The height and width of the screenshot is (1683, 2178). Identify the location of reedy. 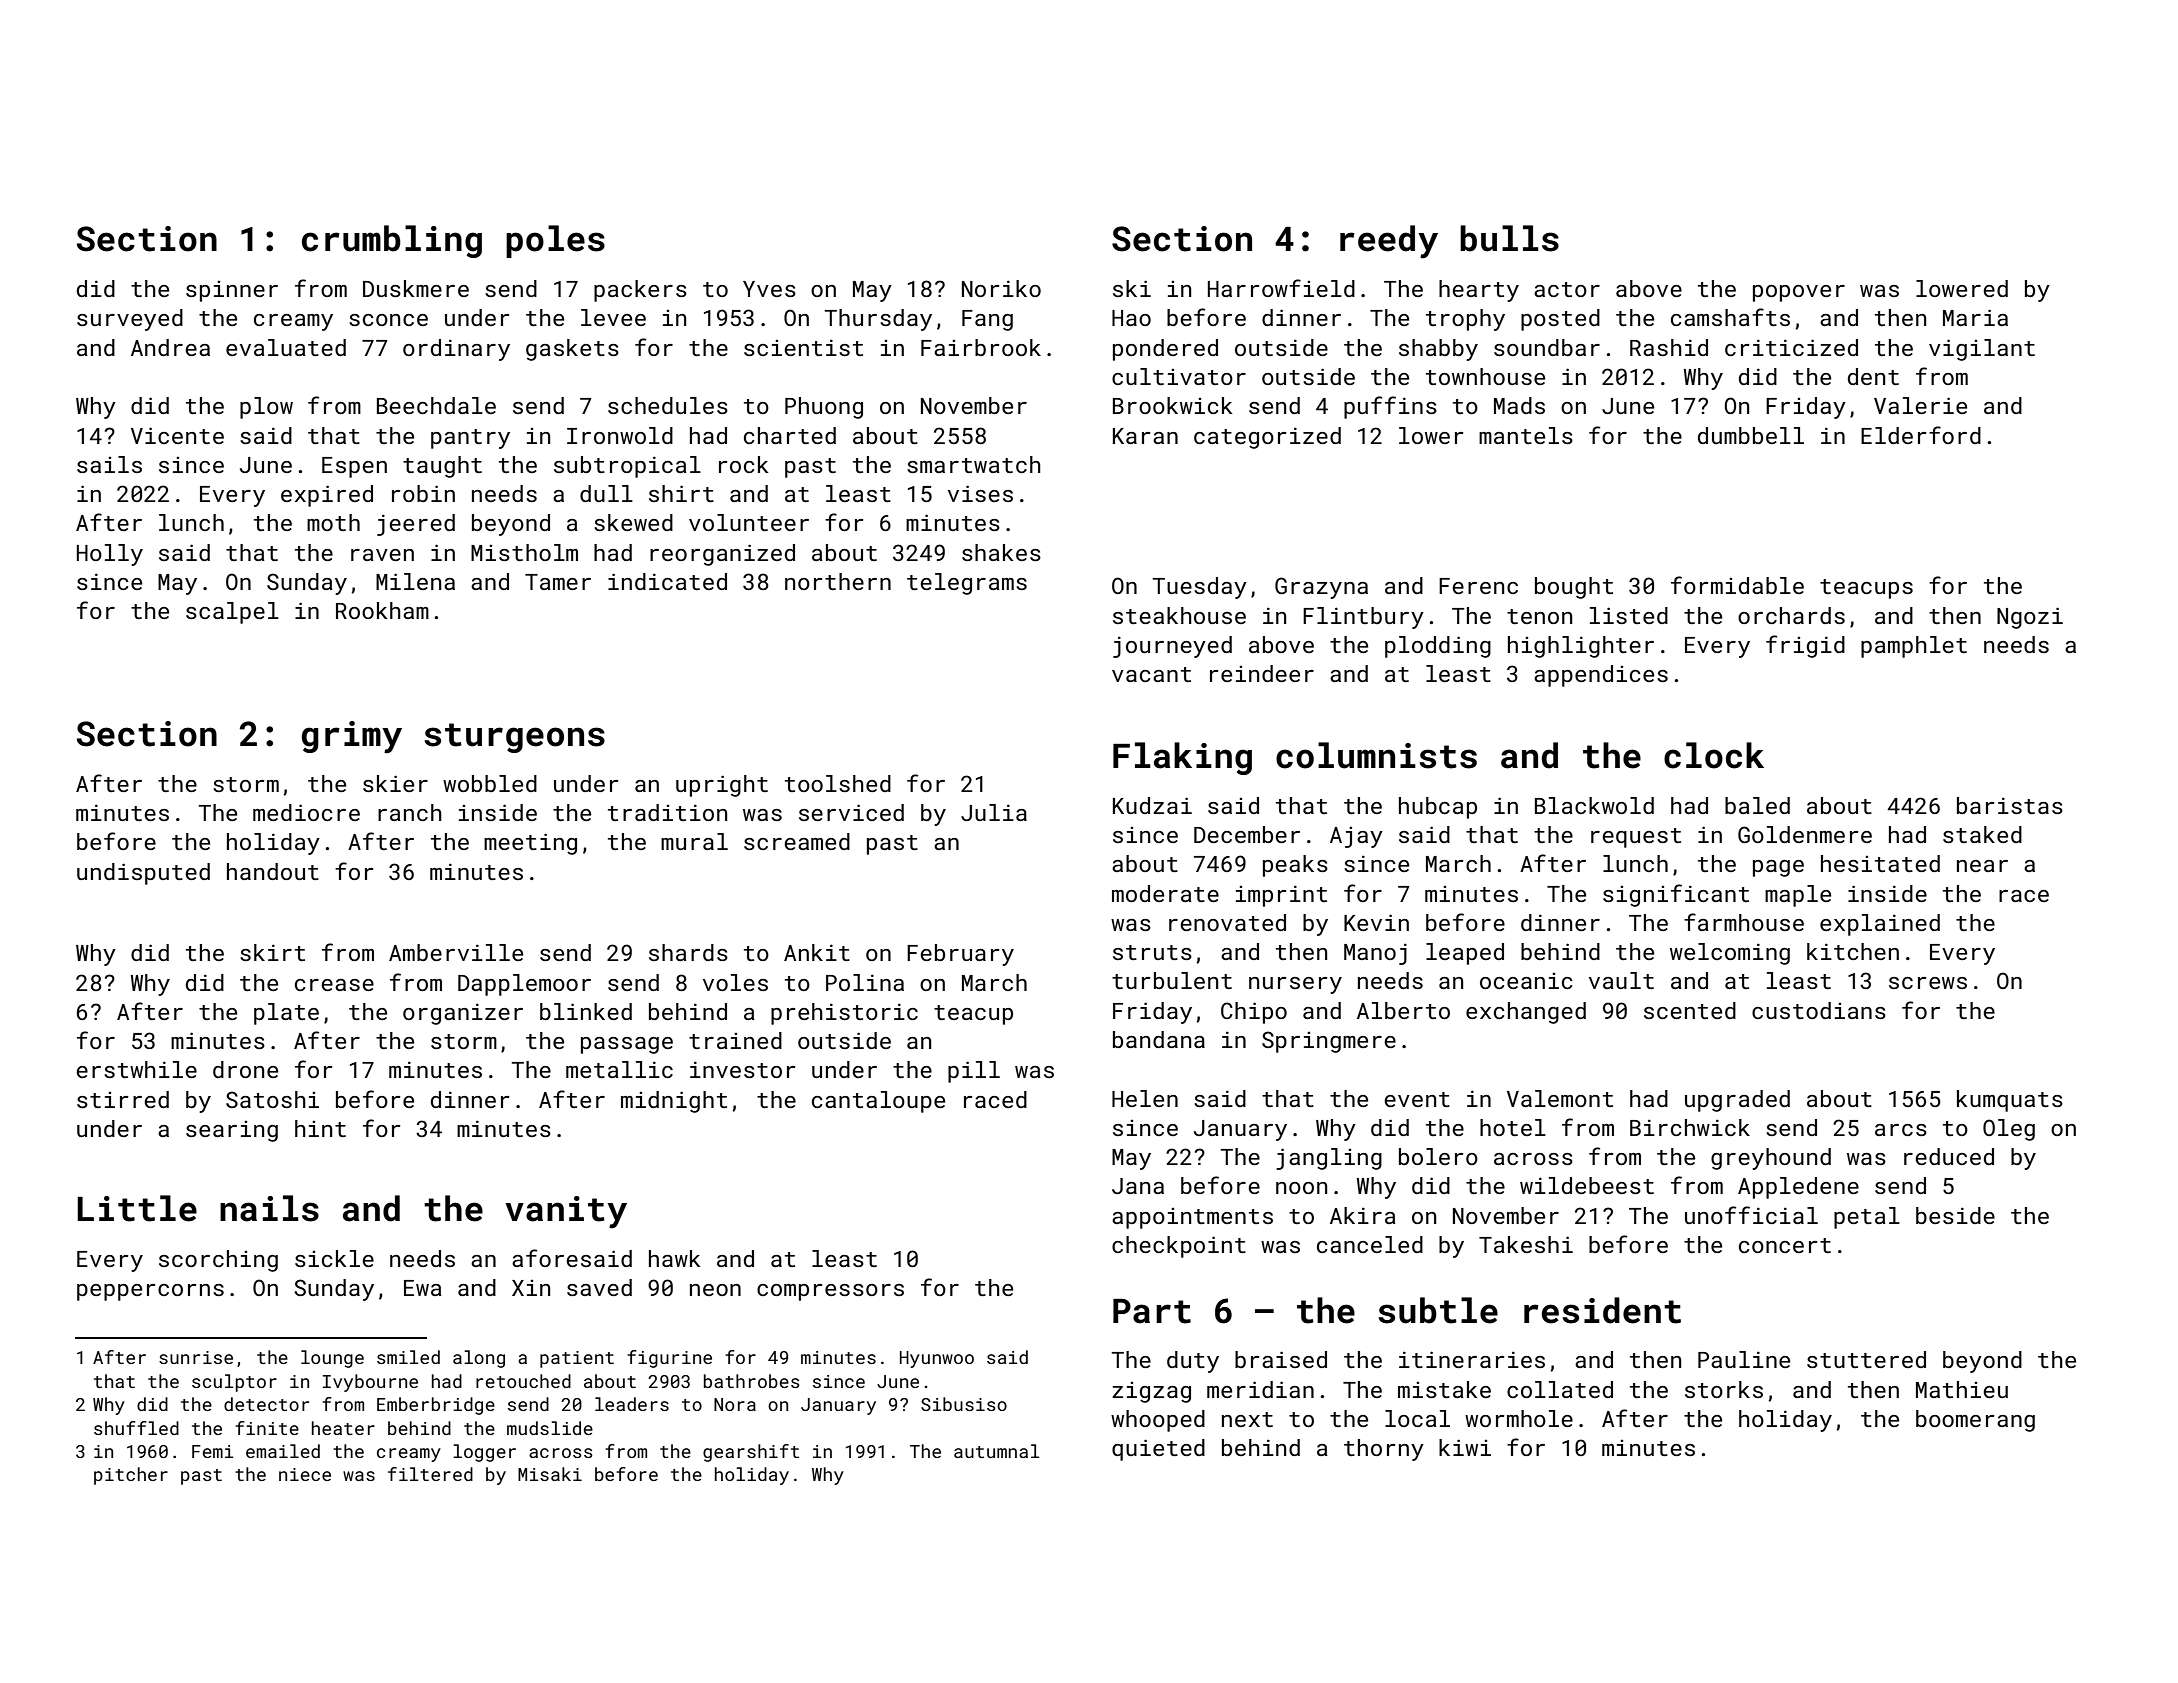
(1389, 242).
